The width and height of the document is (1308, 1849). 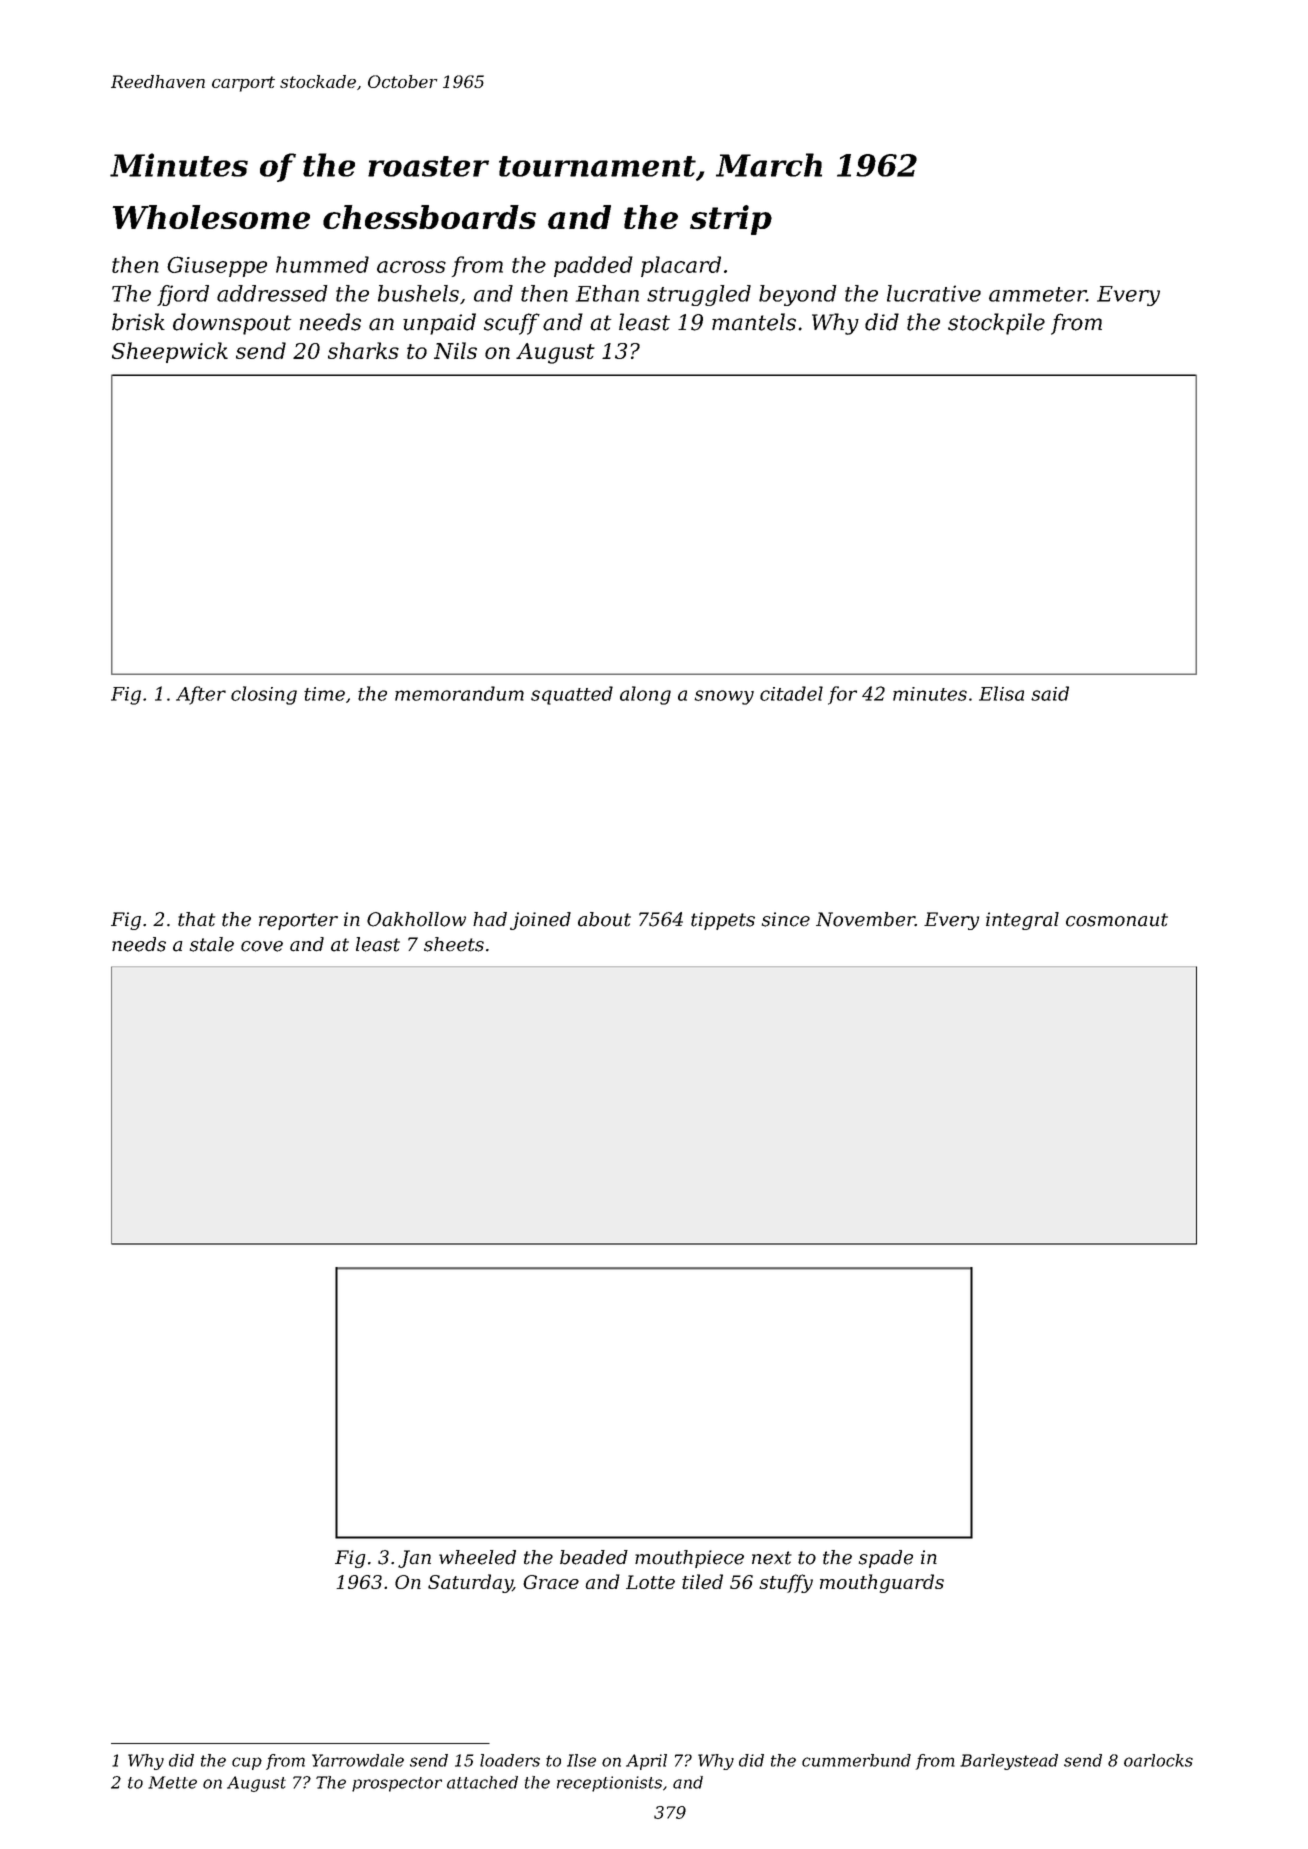 I want to click on Wholesome, so click(x=211, y=217).
